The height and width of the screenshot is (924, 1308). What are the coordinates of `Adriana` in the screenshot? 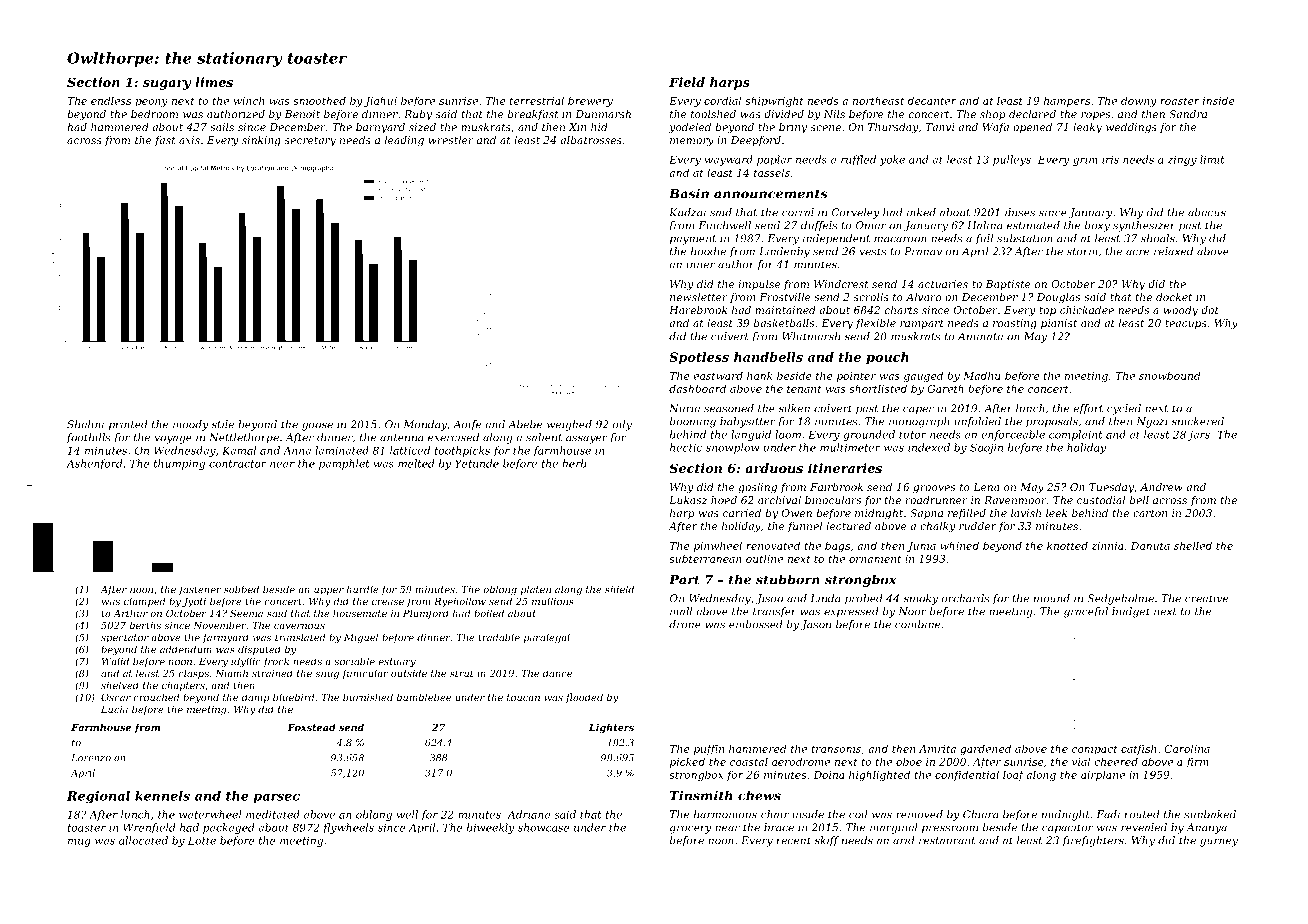 It's located at (528, 814).
